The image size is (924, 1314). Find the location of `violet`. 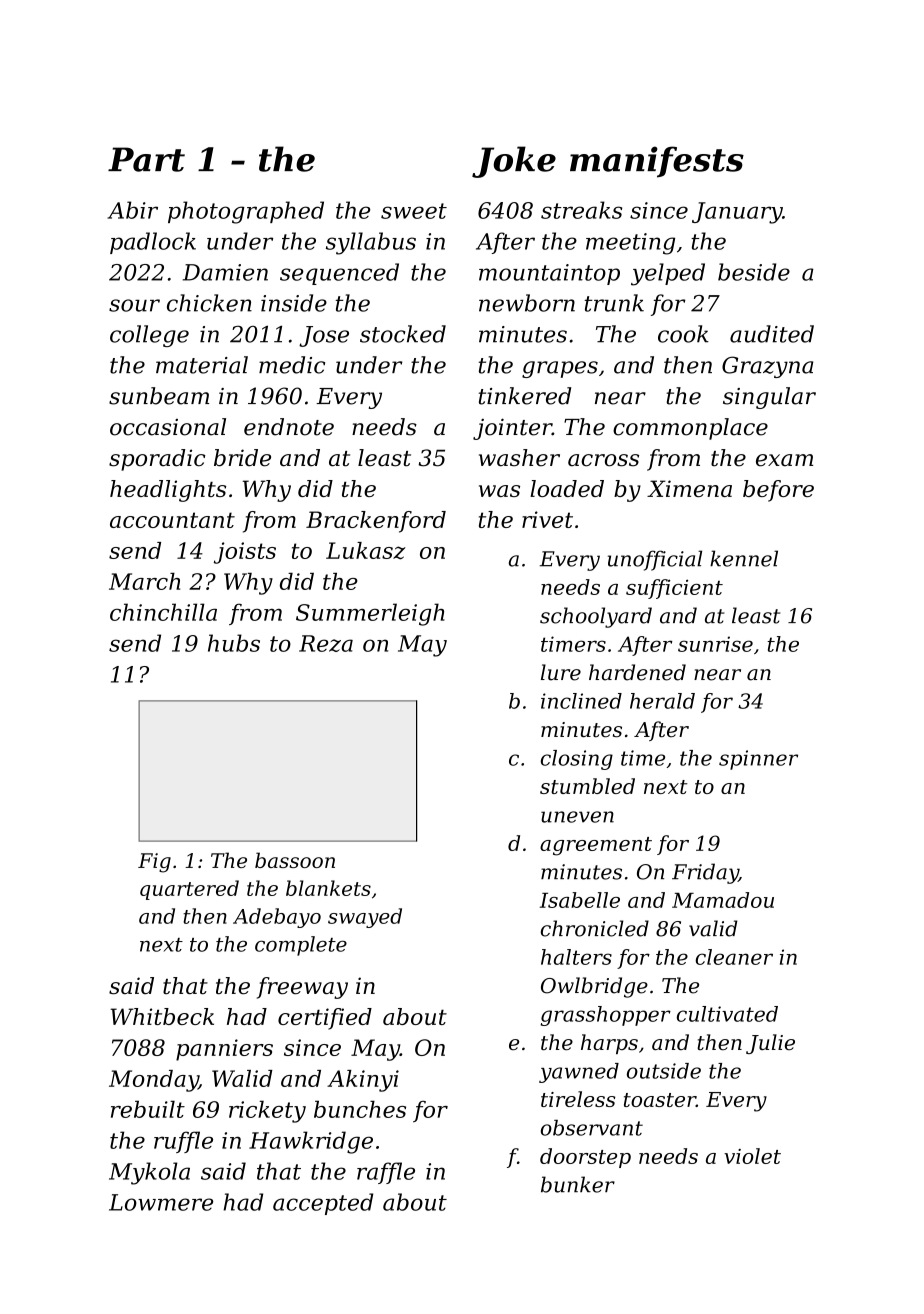

violet is located at coordinates (752, 1156).
